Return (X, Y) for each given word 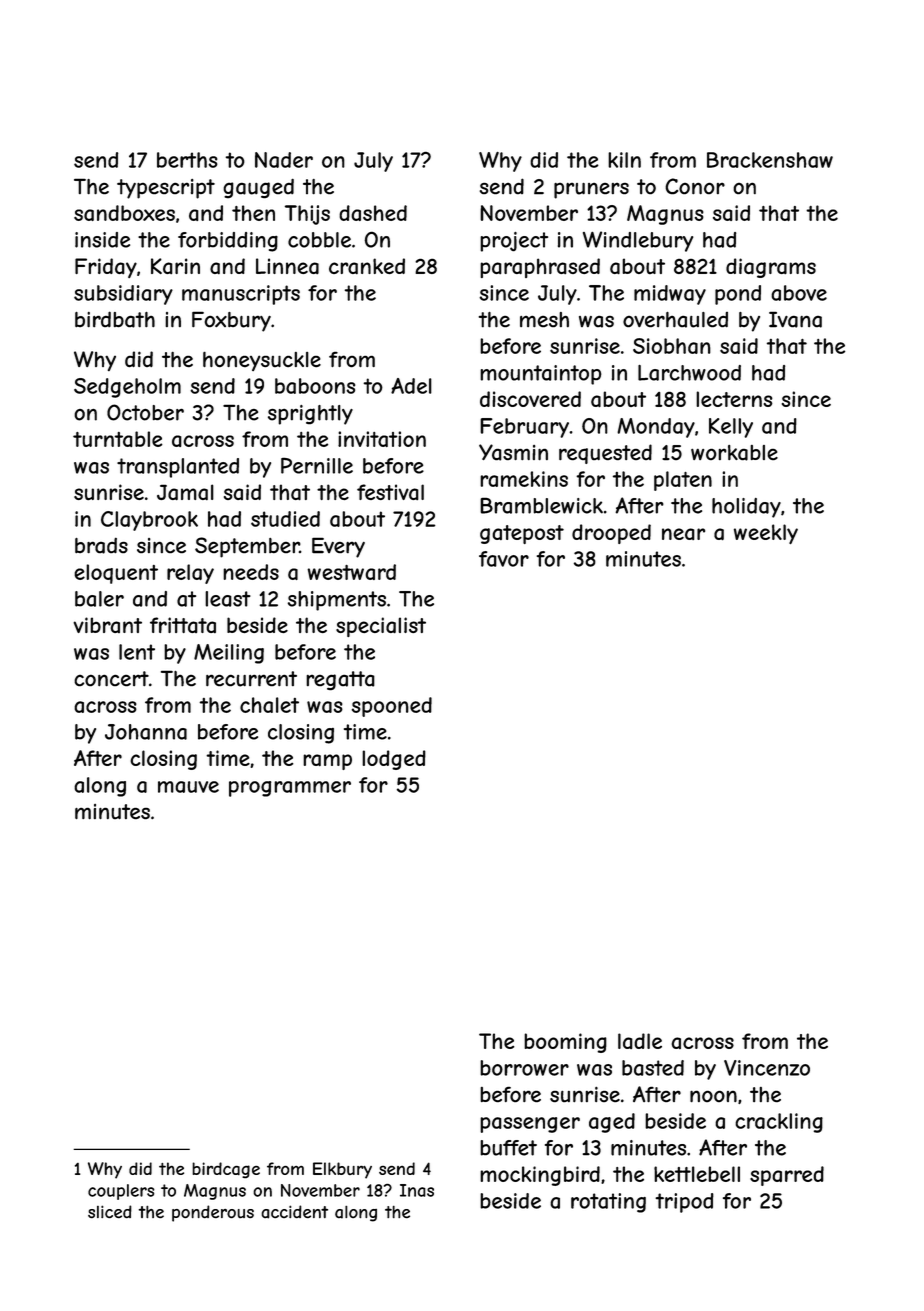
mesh (544, 320)
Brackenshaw (770, 160)
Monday (656, 428)
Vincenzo (767, 1068)
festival (390, 492)
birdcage (226, 1170)
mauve (188, 787)
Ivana (795, 319)
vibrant (107, 625)
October (145, 412)
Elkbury (342, 1170)
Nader (284, 160)
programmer (290, 789)
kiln (624, 160)
